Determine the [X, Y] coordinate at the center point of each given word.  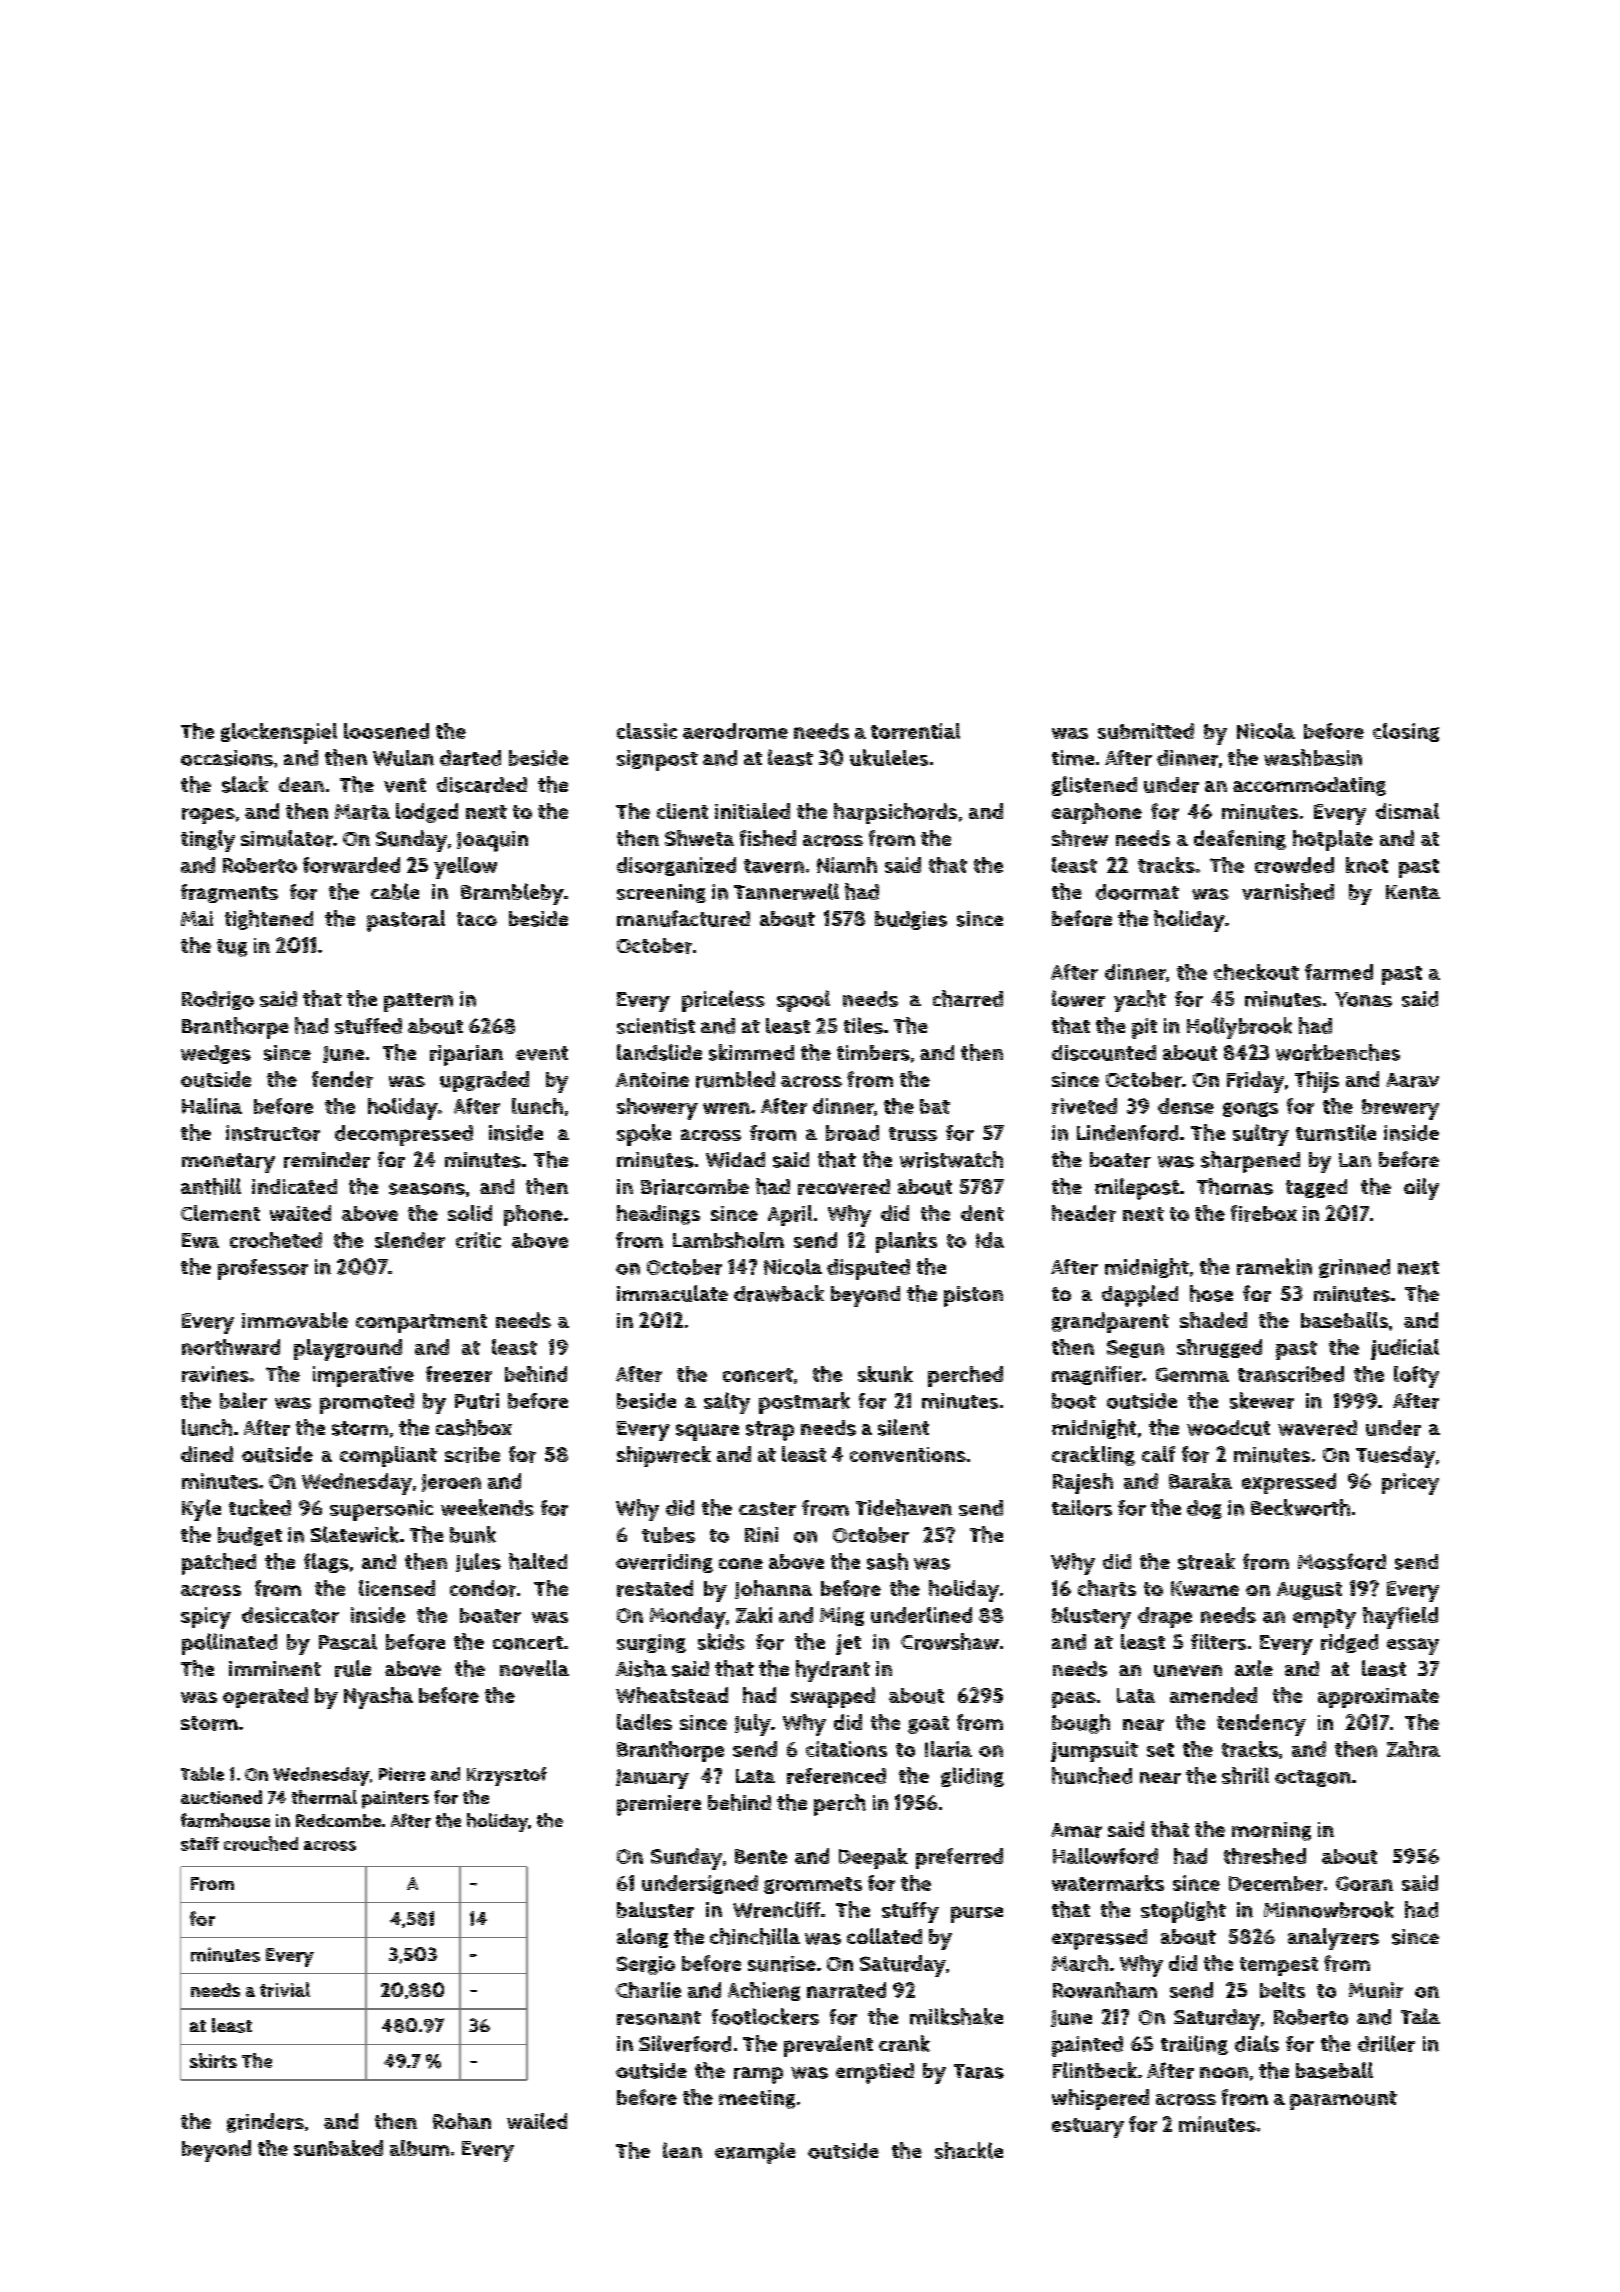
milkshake [956, 2016]
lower [1078, 998]
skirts [213, 2060]
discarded [482, 785]
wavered [1317, 1428]
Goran [1364, 1883]
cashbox [474, 1427]
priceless [723, 1001]
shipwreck [664, 1456]
